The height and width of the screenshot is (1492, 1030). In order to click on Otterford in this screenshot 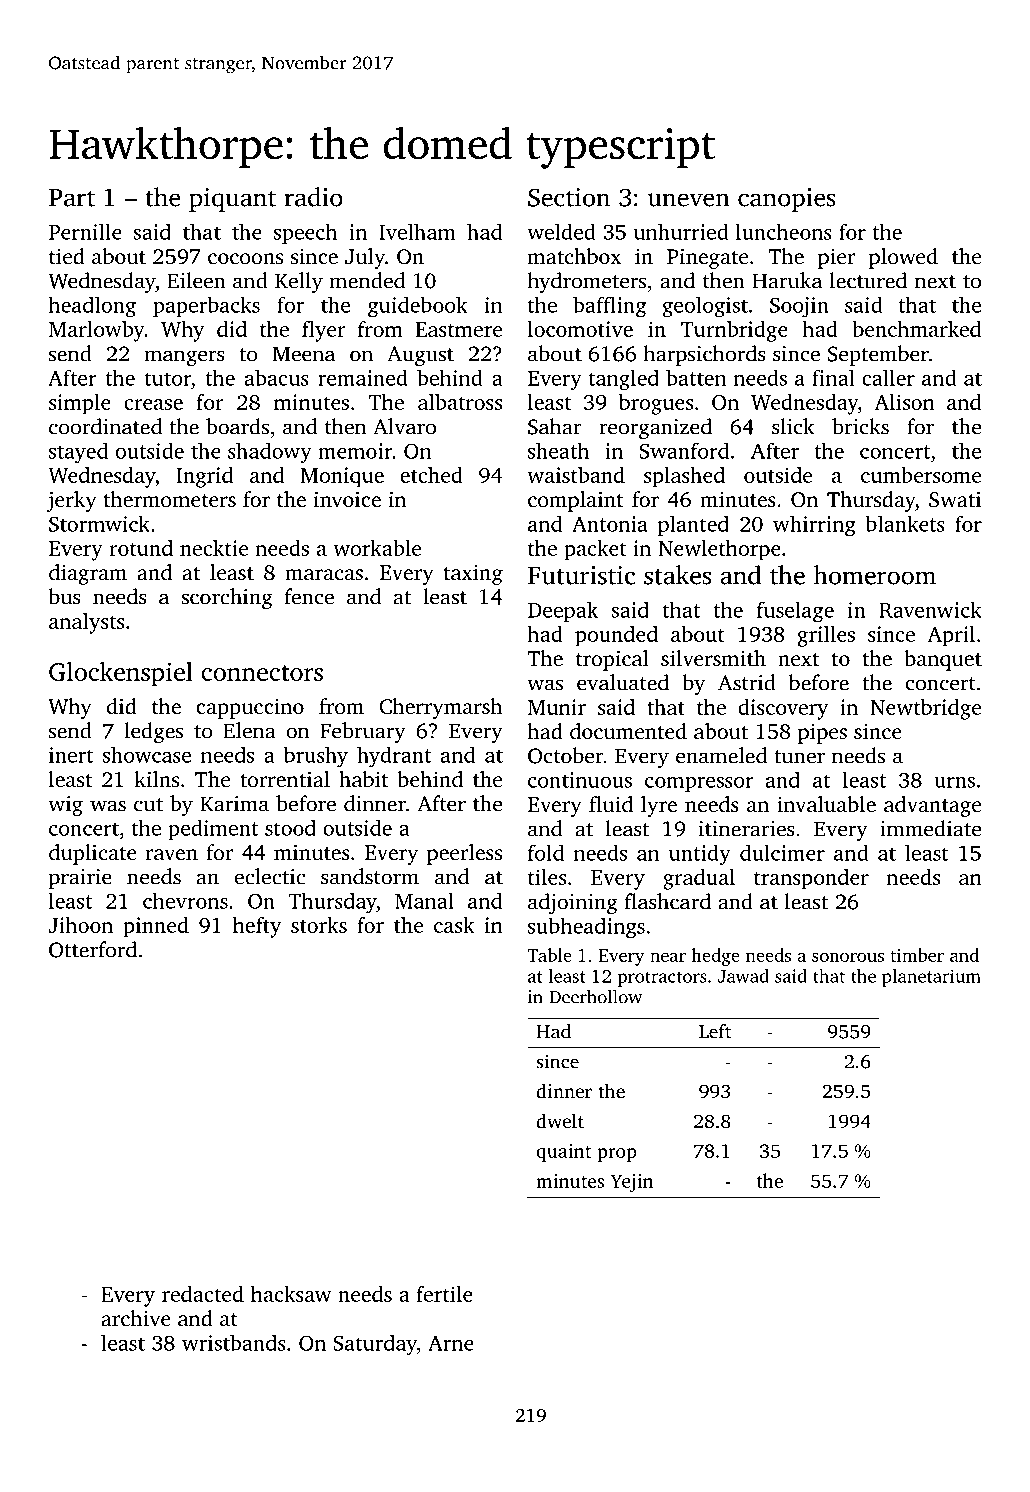, I will do `click(93, 949)`.
